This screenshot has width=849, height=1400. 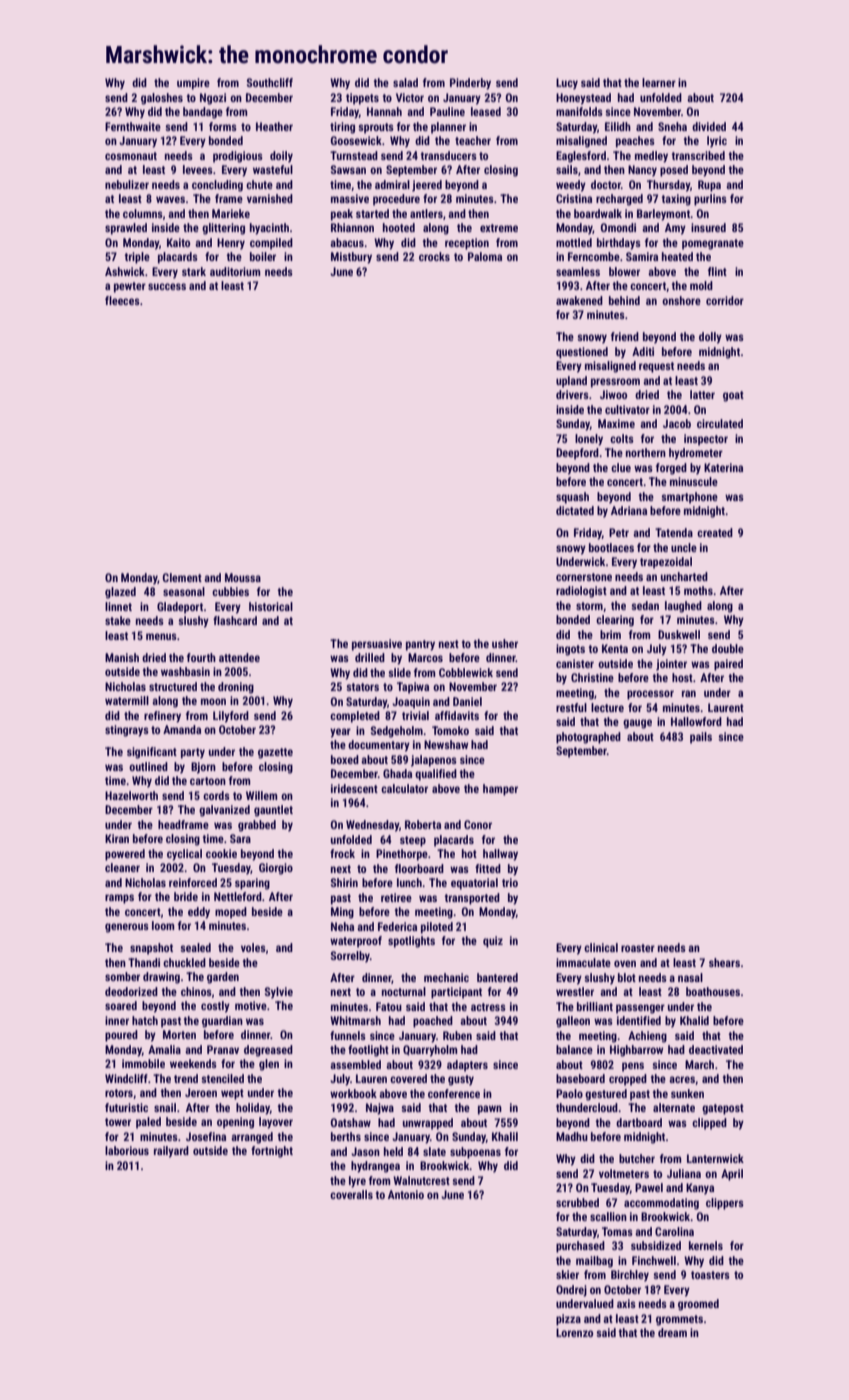 I want to click on learner, so click(x=659, y=82).
